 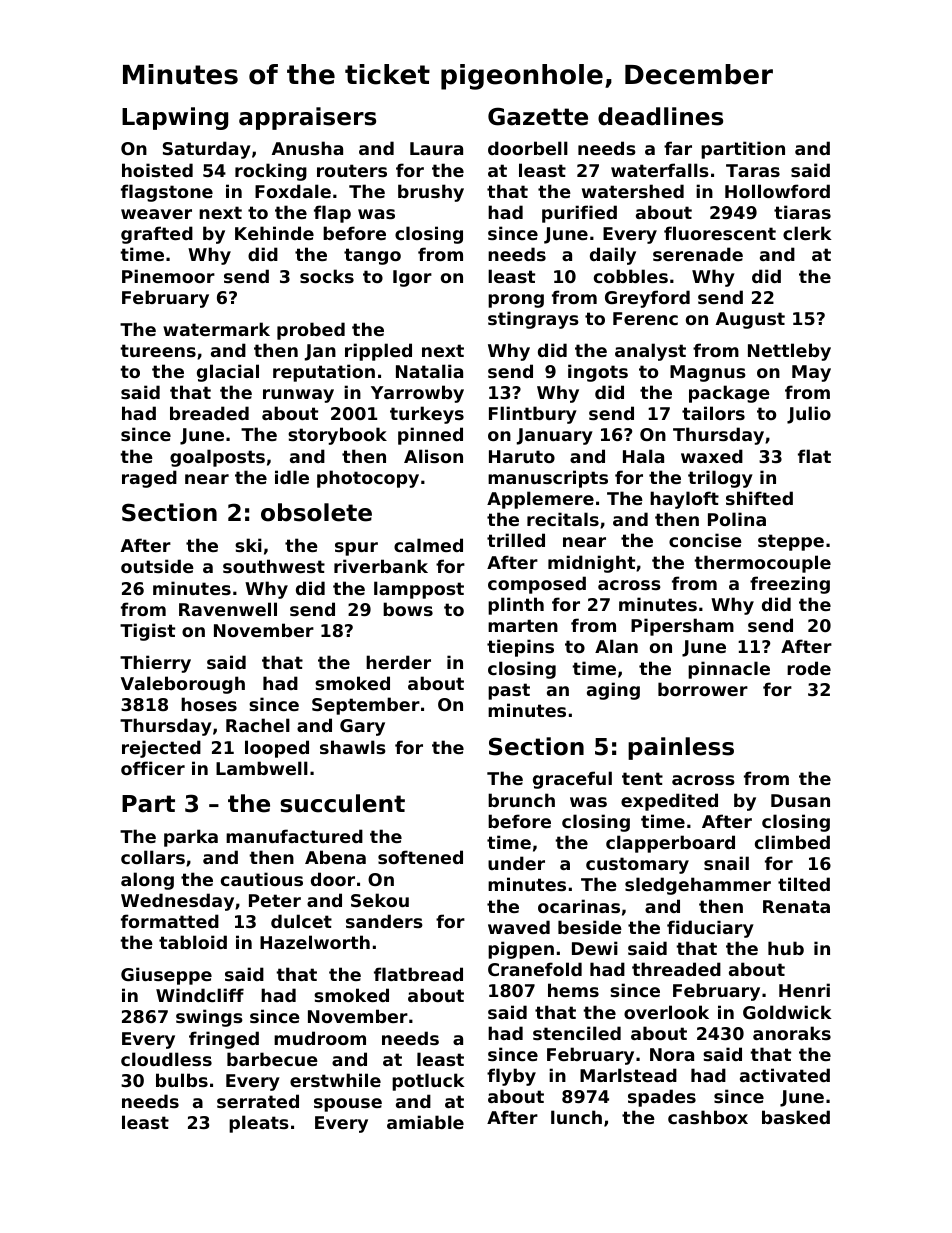 What do you see at coordinates (428, 545) in the page?
I see `calmed` at bounding box center [428, 545].
